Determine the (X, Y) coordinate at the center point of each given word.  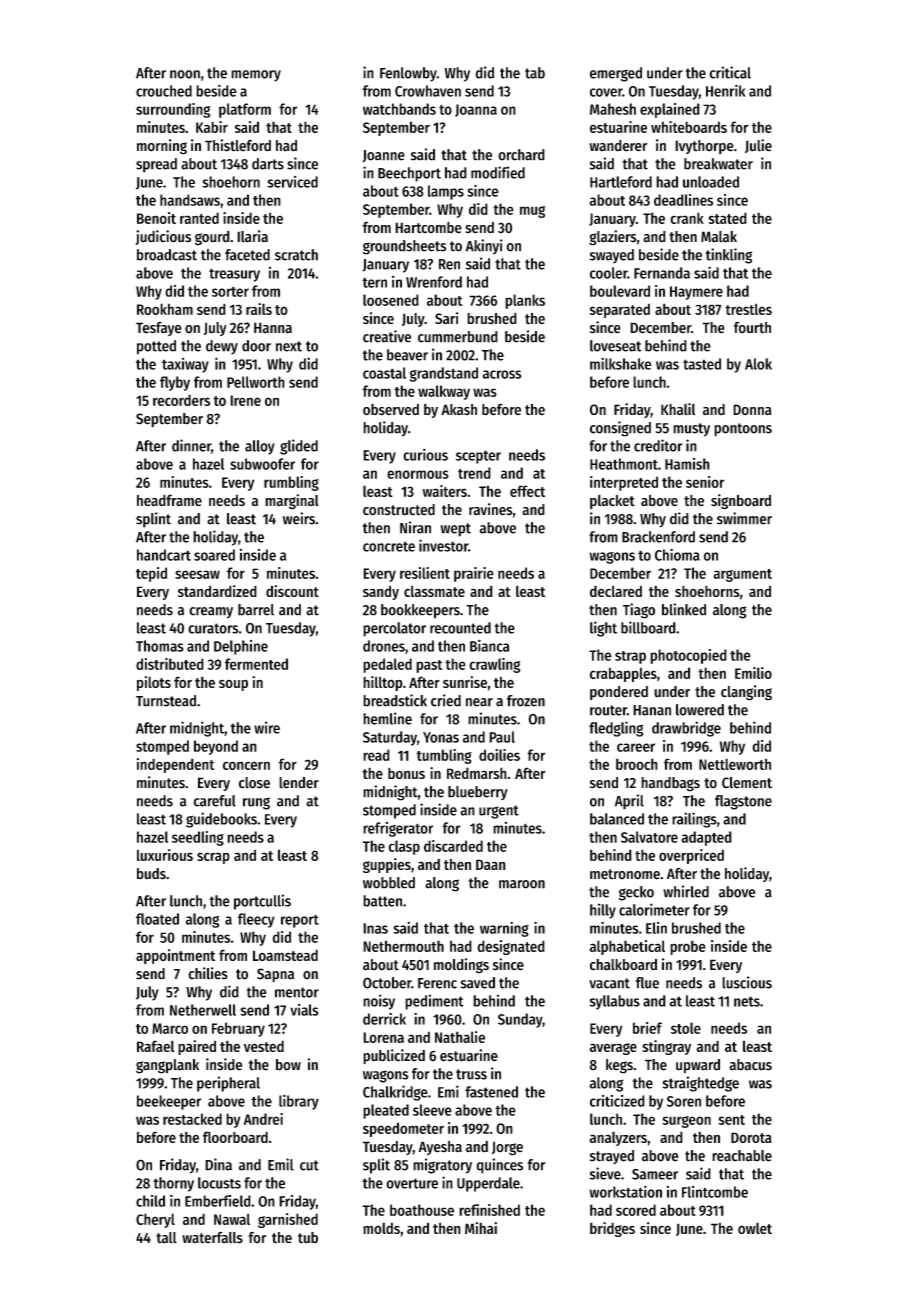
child (150, 1201)
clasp (404, 847)
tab (535, 73)
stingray (666, 1047)
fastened (491, 1092)
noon (185, 74)
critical (730, 72)
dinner (191, 445)
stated (728, 218)
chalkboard (623, 965)
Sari (446, 318)
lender (299, 783)
